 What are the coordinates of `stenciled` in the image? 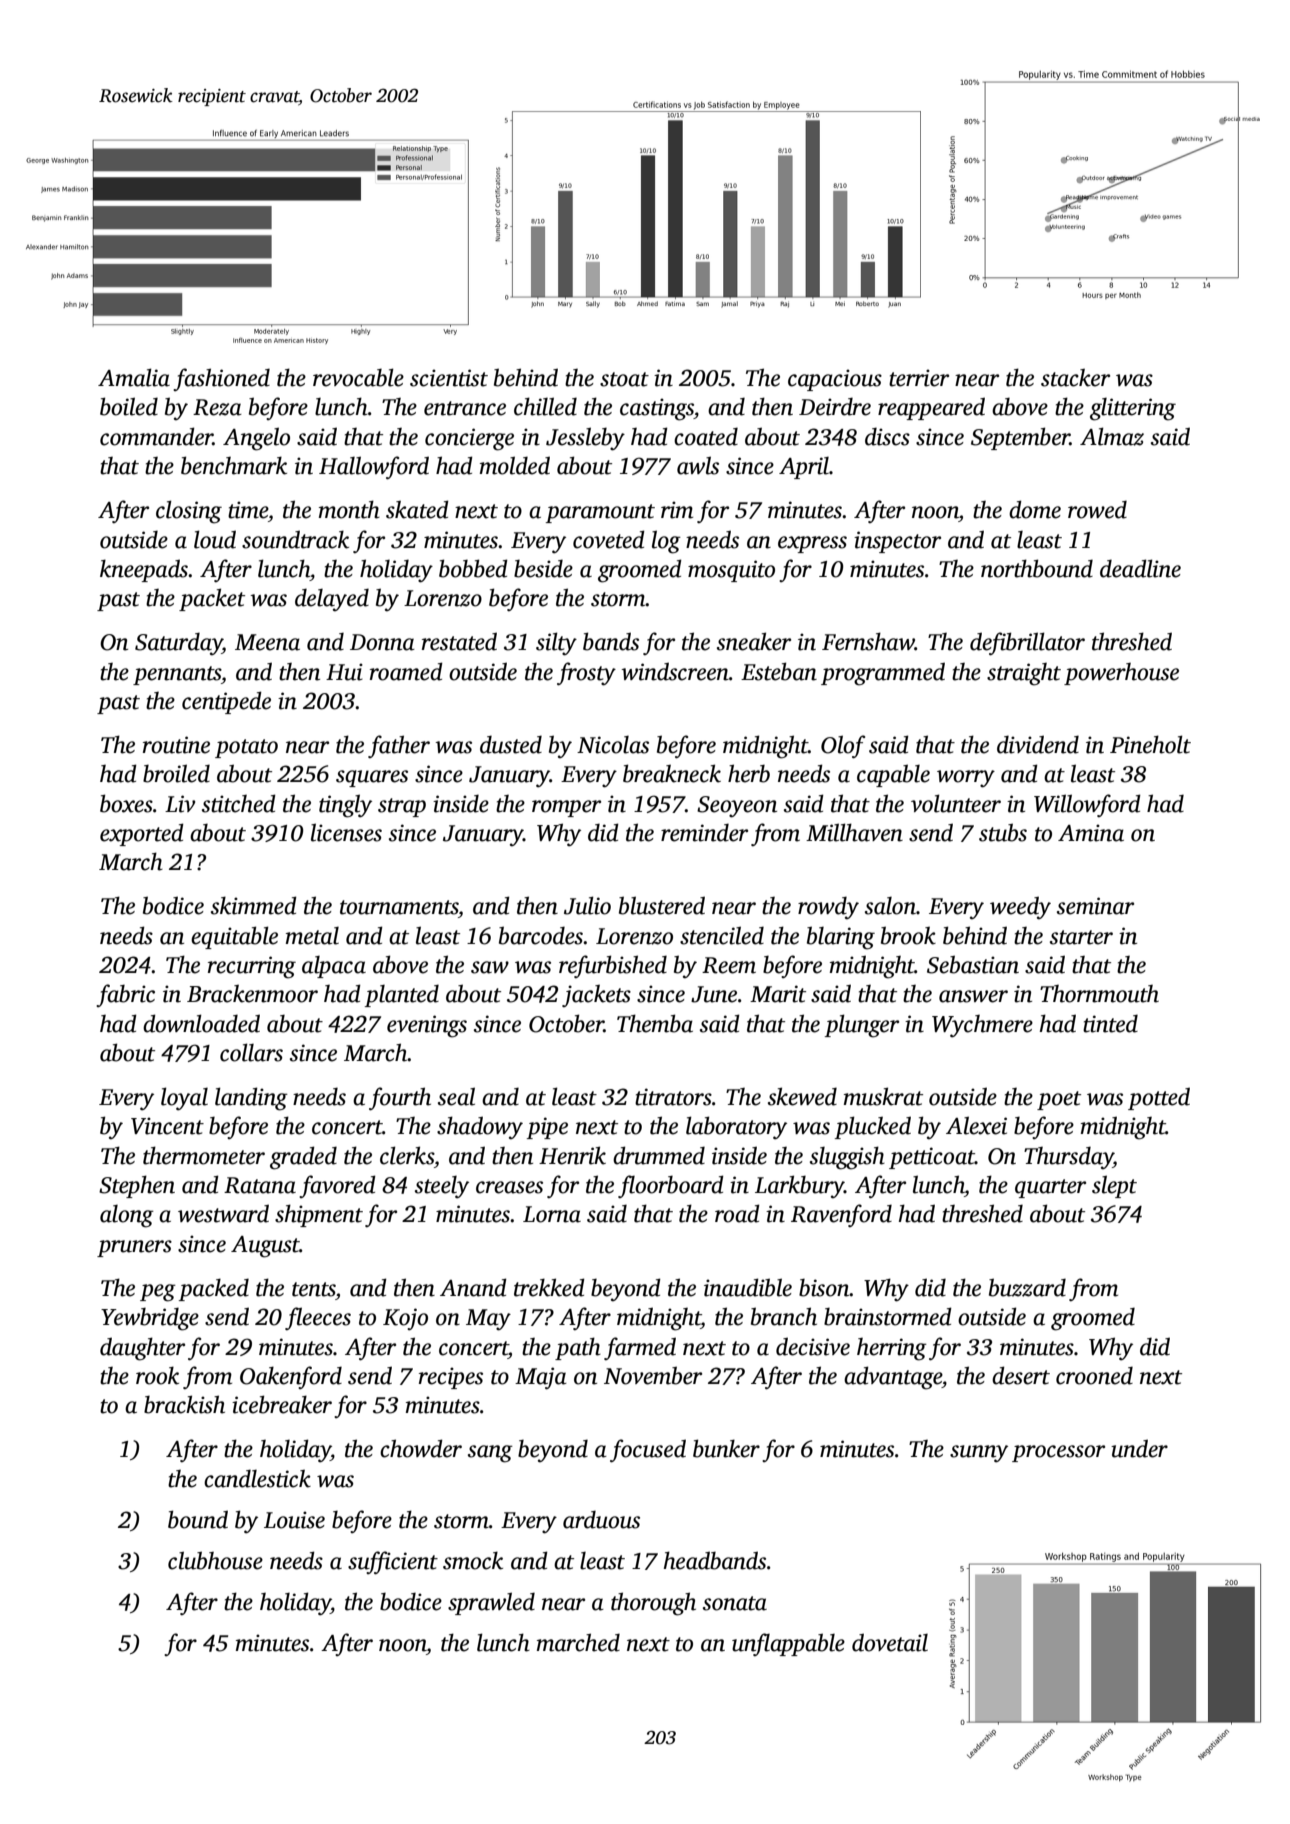 It's located at (722, 935).
